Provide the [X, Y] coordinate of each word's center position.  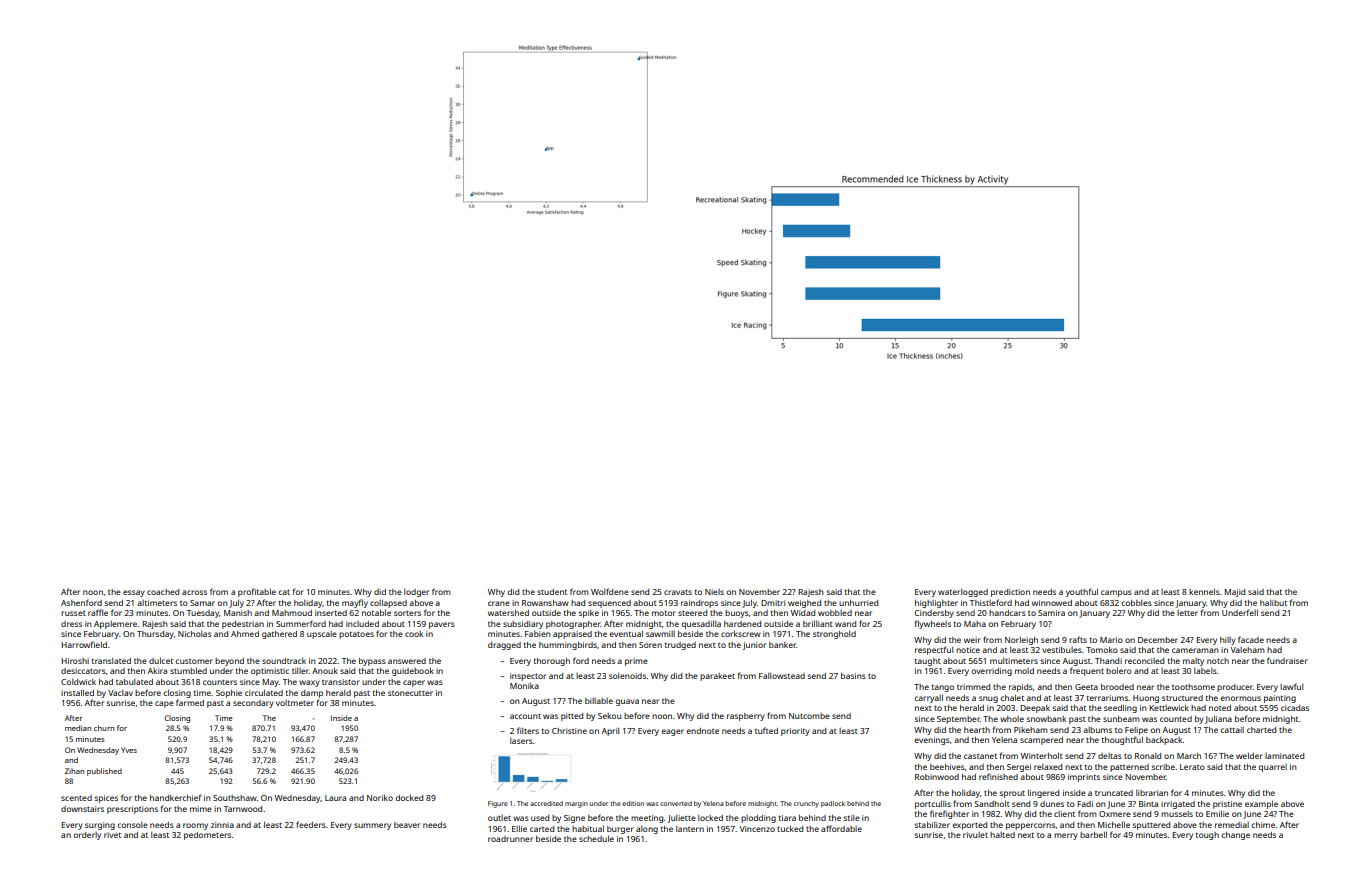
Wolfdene [610, 591]
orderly [87, 836]
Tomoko [1102, 650]
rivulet [975, 835]
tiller [300, 671]
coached [163, 592]
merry [1066, 836]
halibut [1273, 603]
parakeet [717, 677]
